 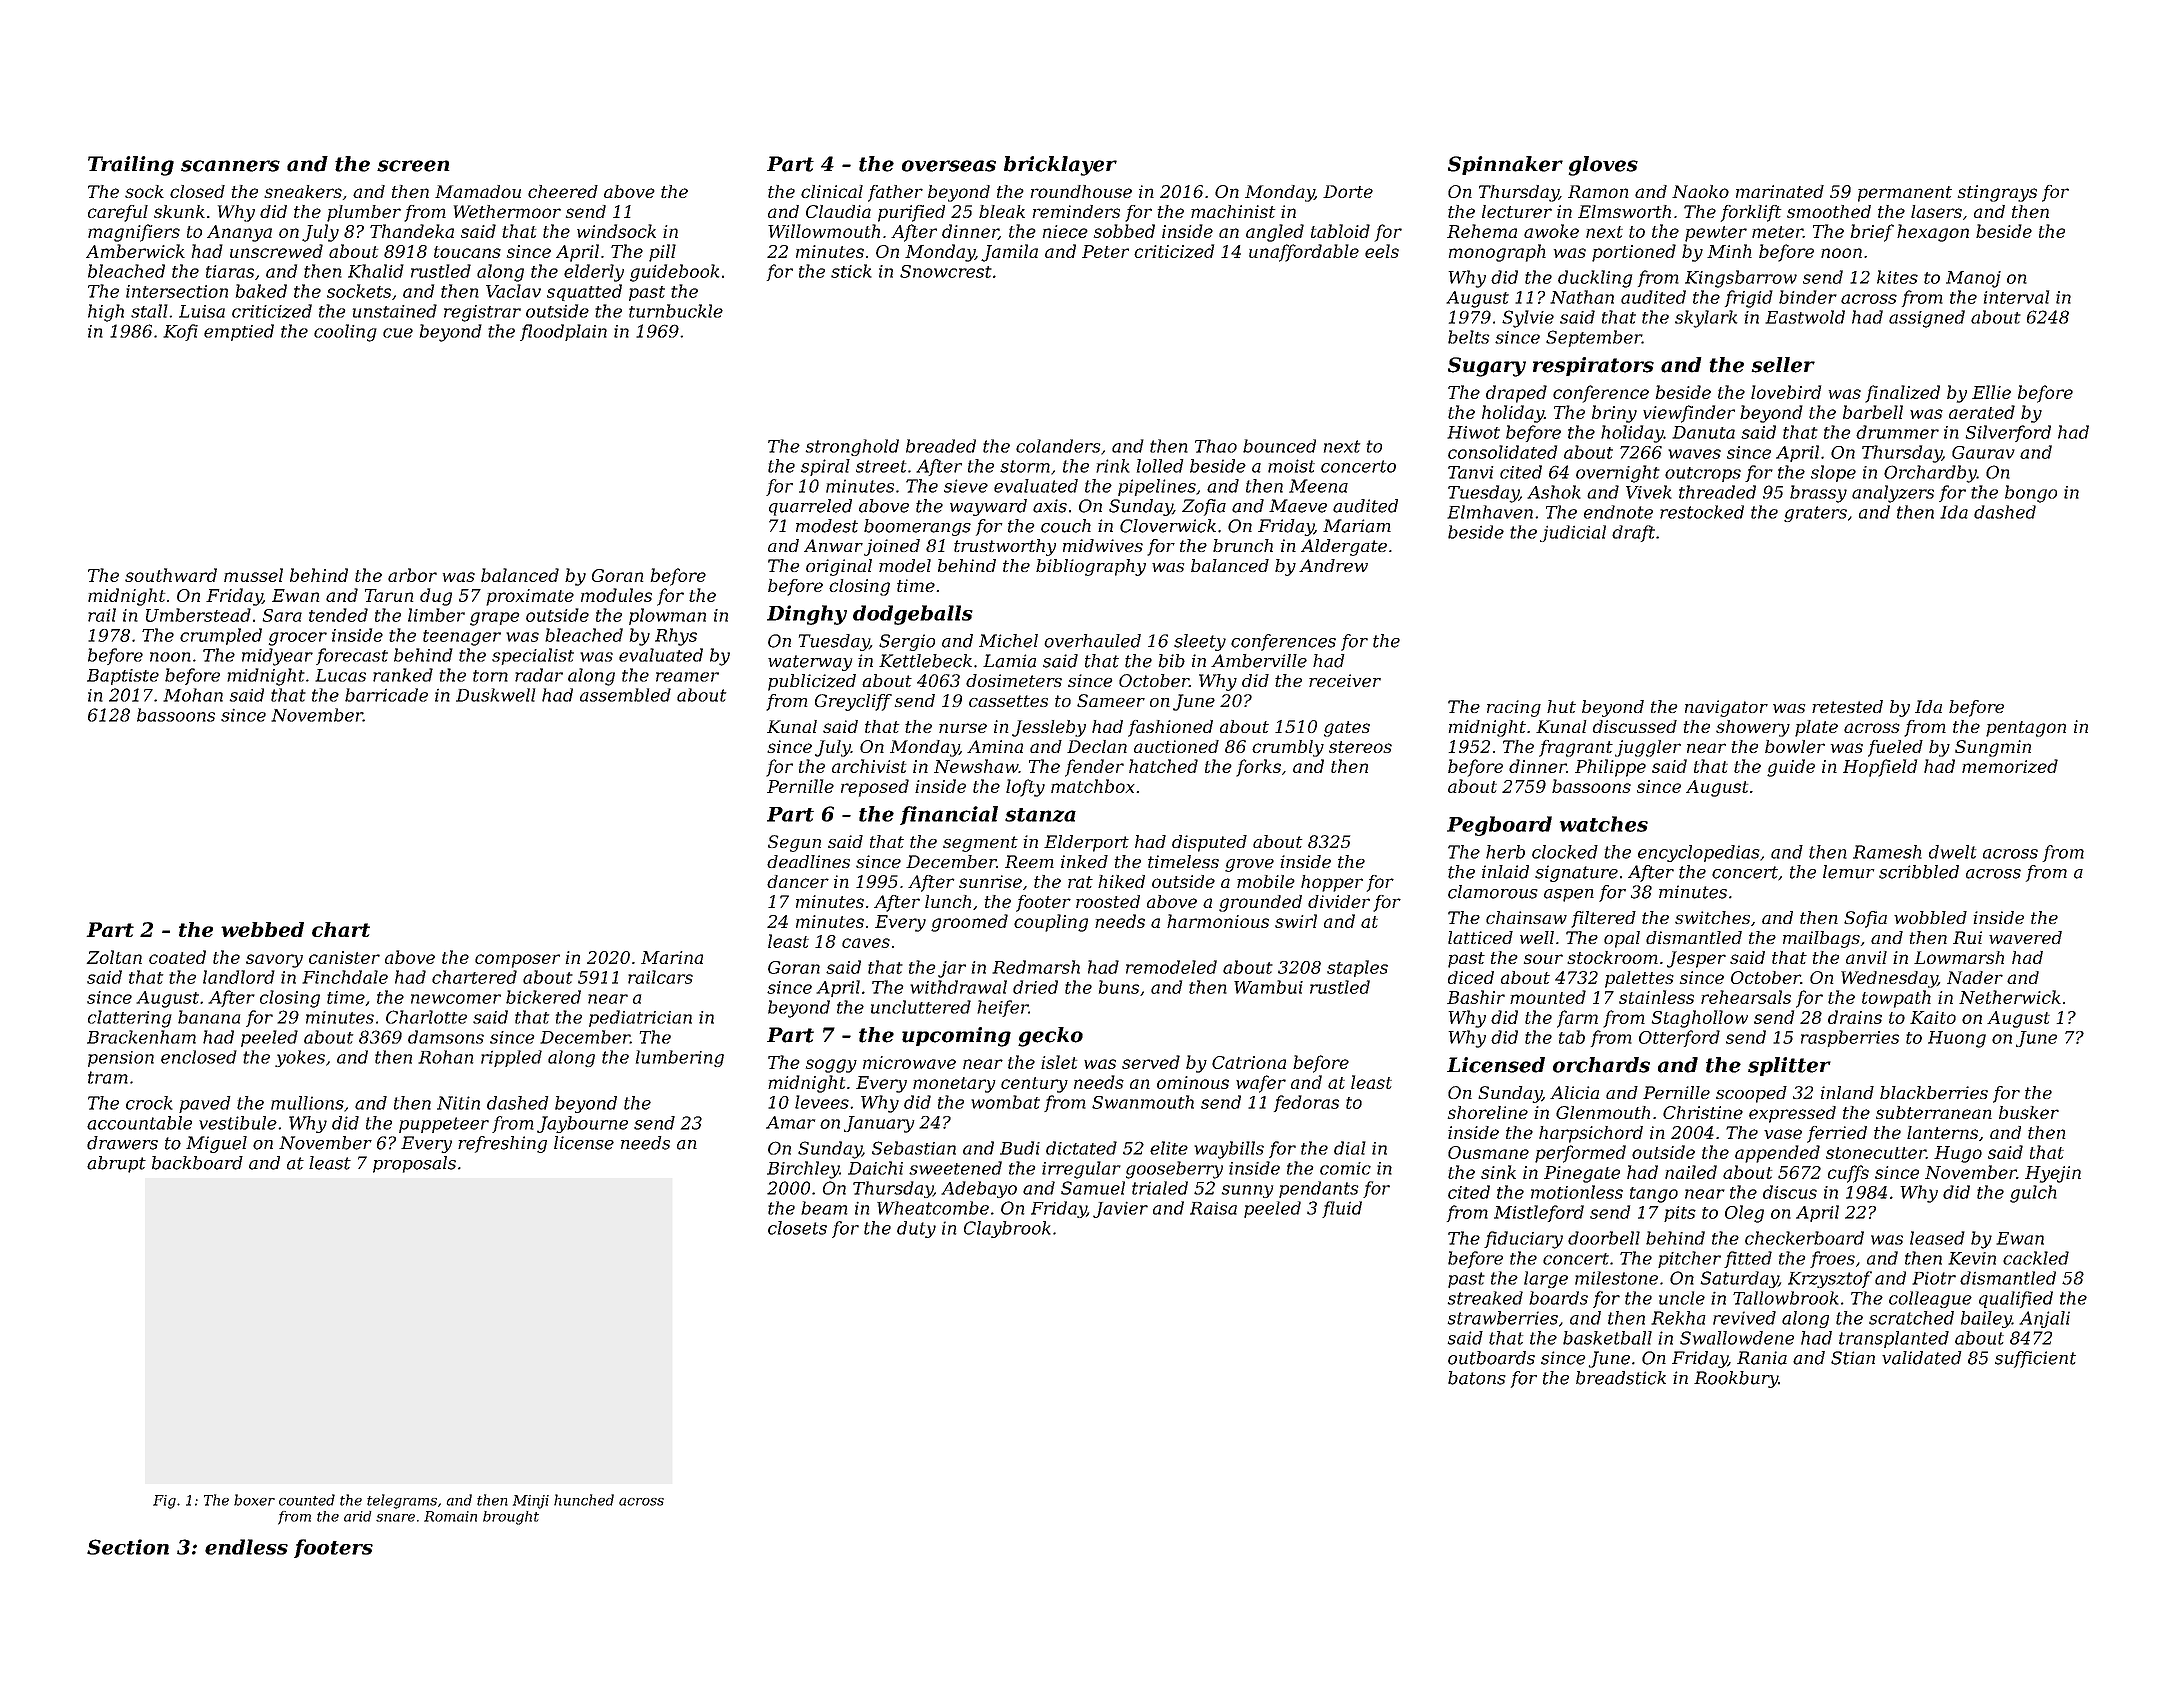 I want to click on financial, so click(x=949, y=815).
